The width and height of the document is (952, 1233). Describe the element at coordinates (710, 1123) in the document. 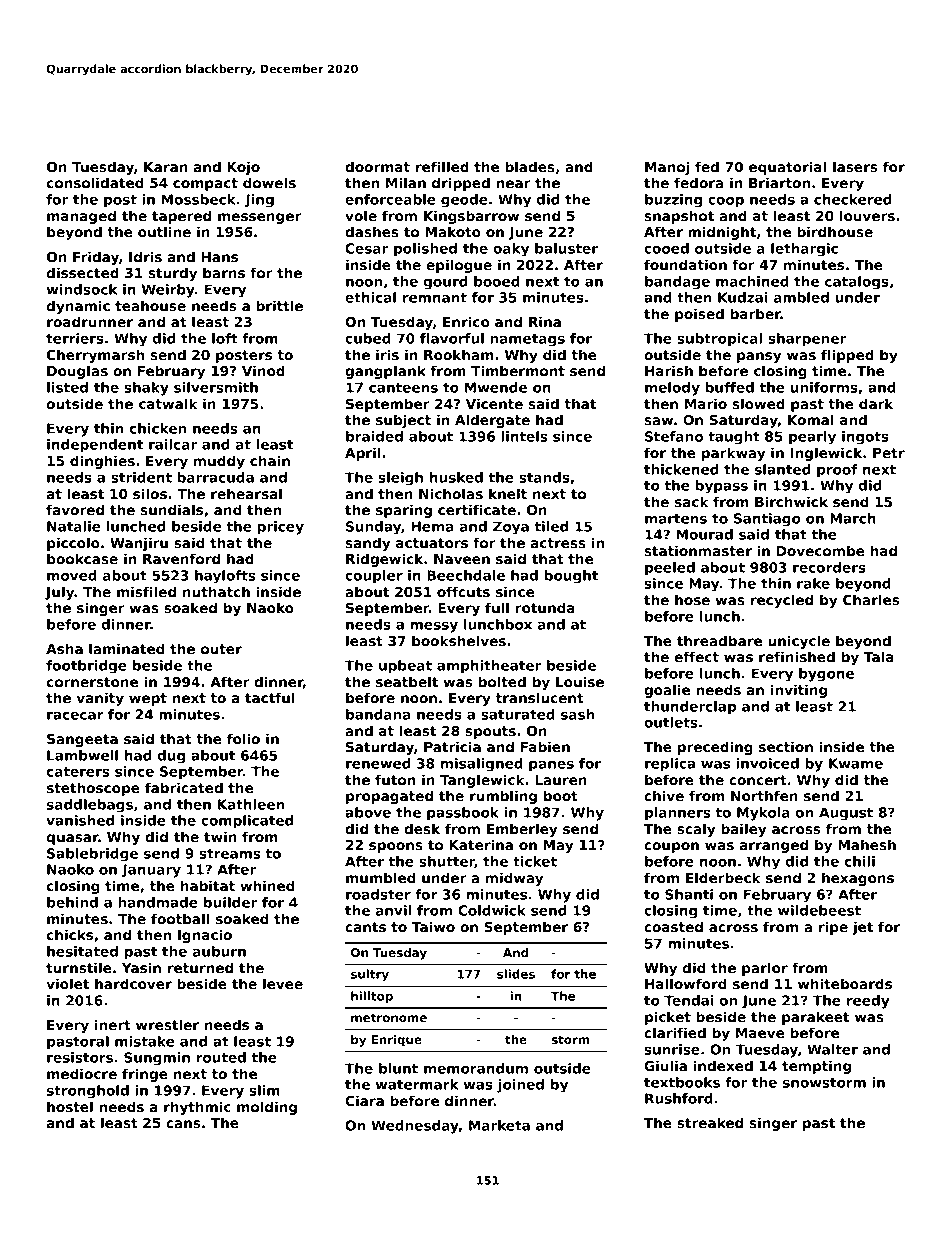

I see `streaked` at that location.
